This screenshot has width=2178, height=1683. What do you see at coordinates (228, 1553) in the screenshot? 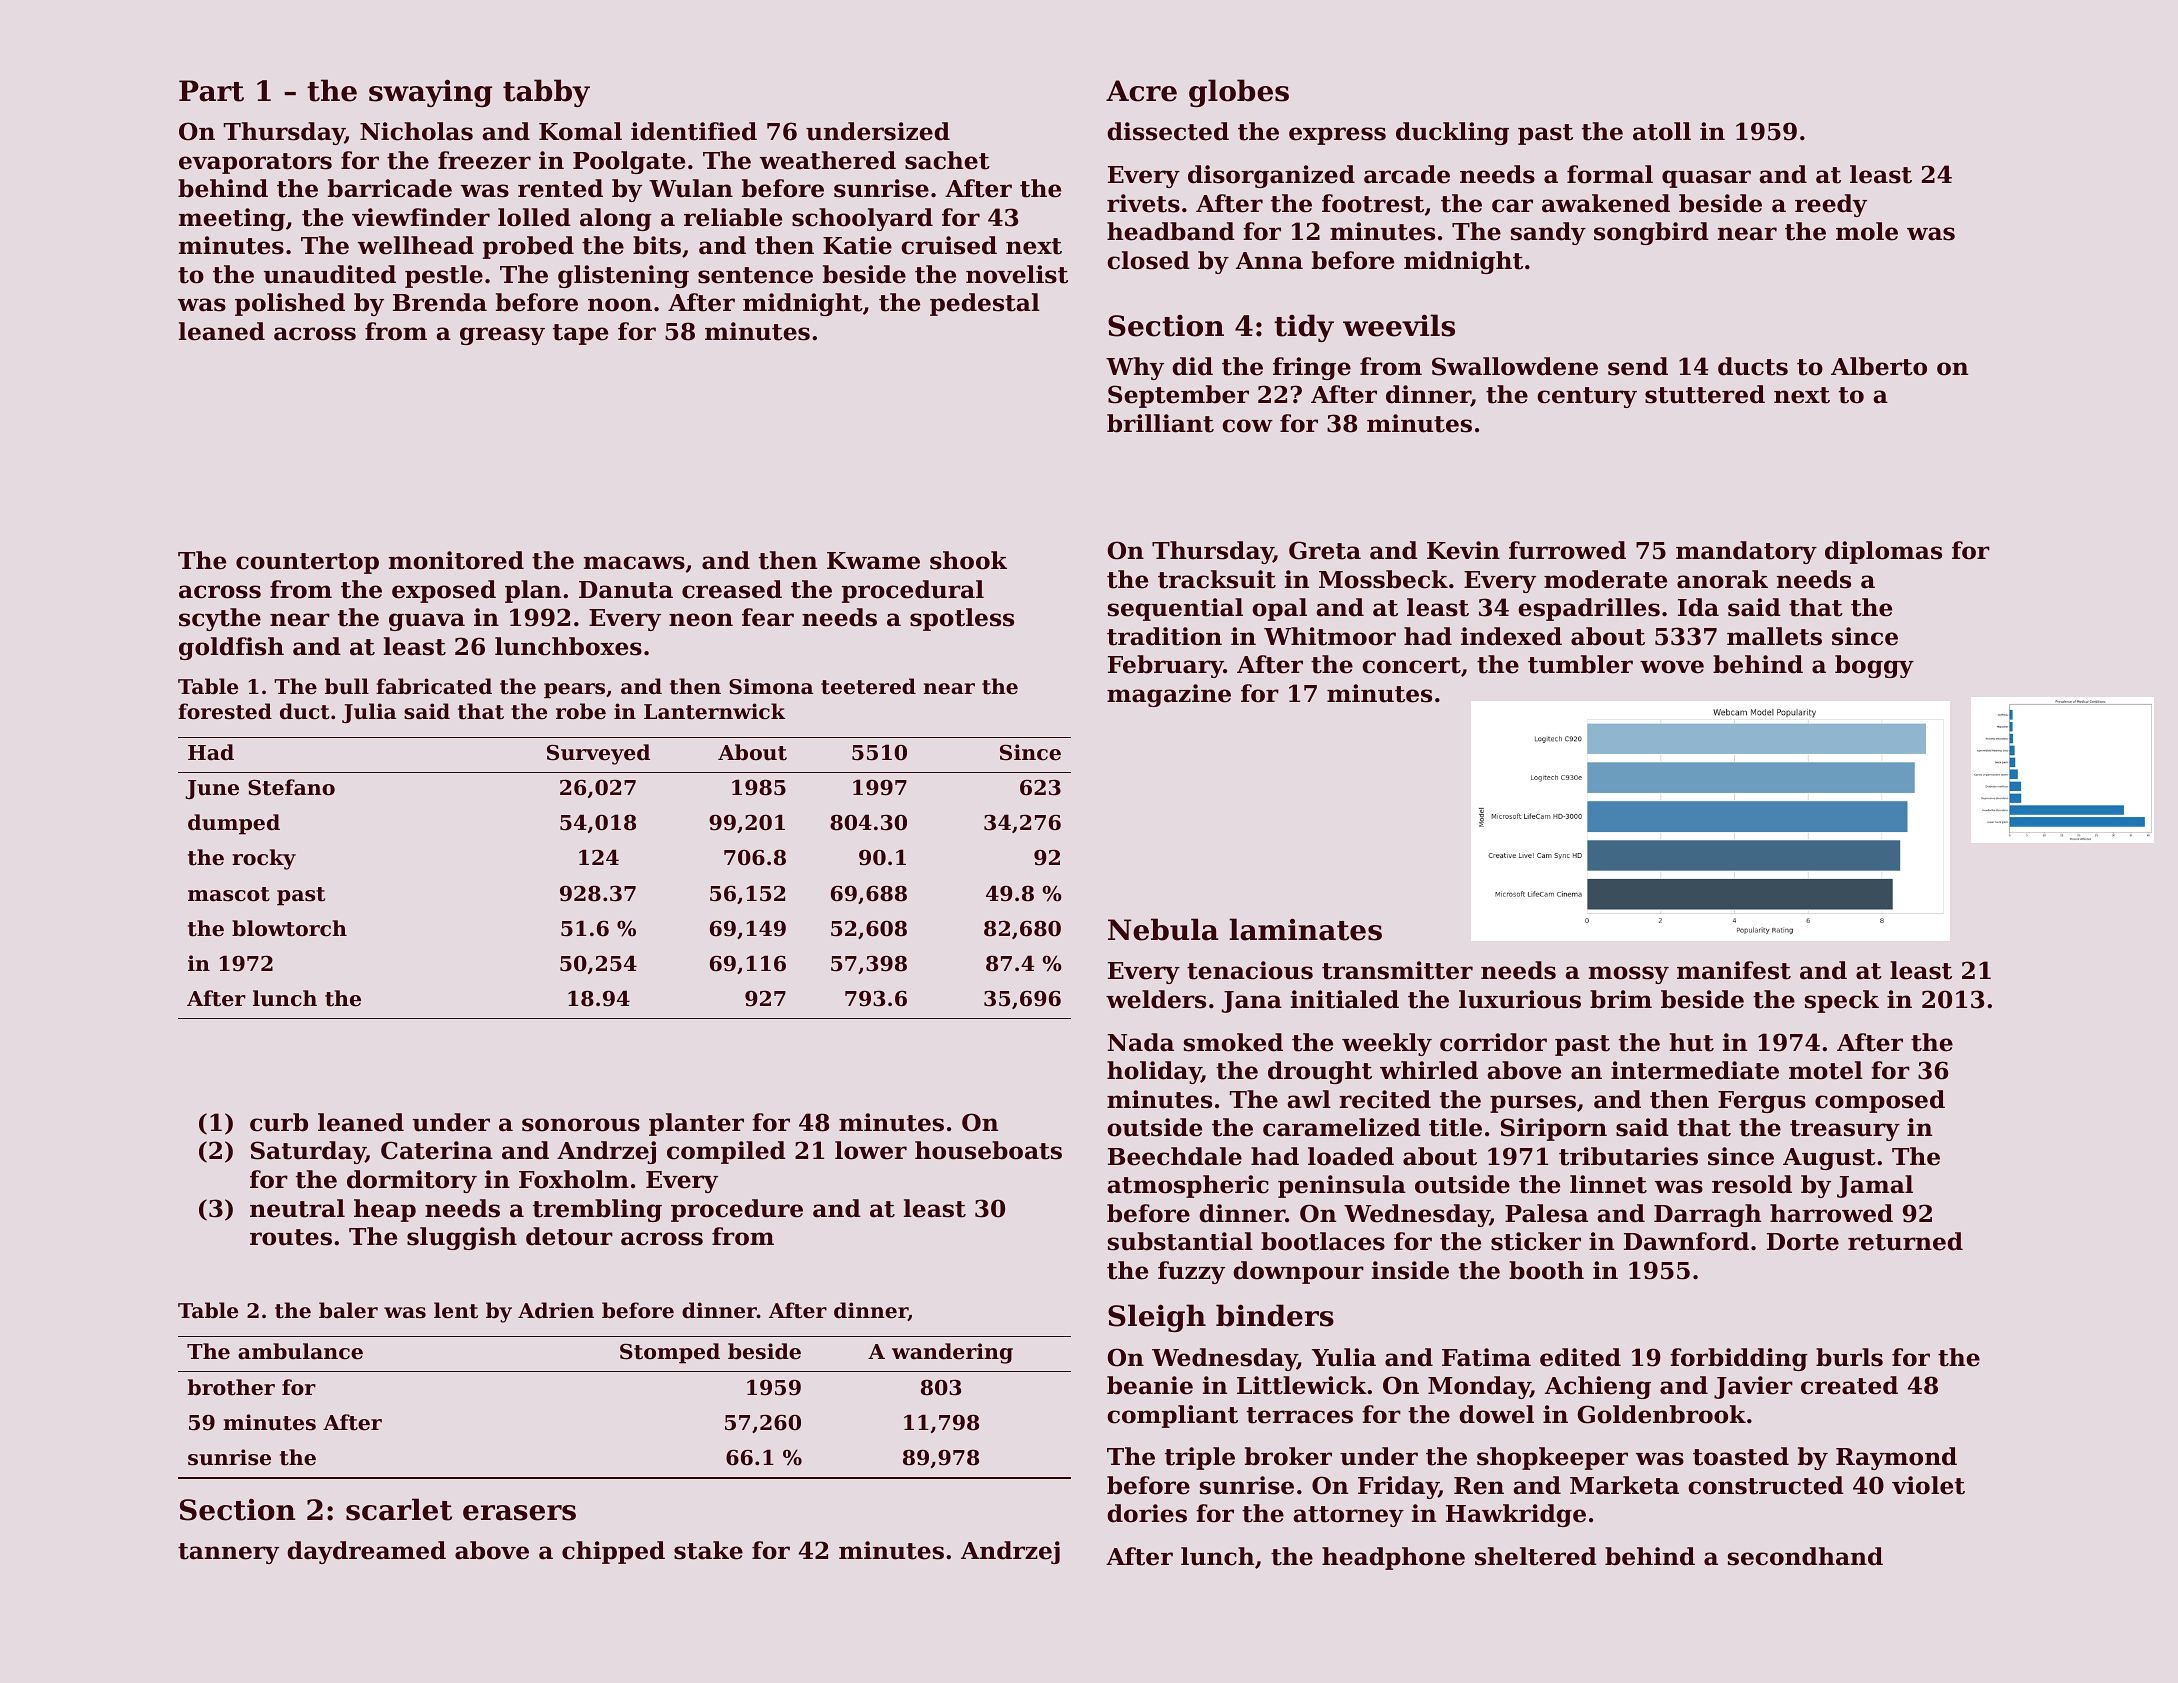
I see `tannery` at bounding box center [228, 1553].
